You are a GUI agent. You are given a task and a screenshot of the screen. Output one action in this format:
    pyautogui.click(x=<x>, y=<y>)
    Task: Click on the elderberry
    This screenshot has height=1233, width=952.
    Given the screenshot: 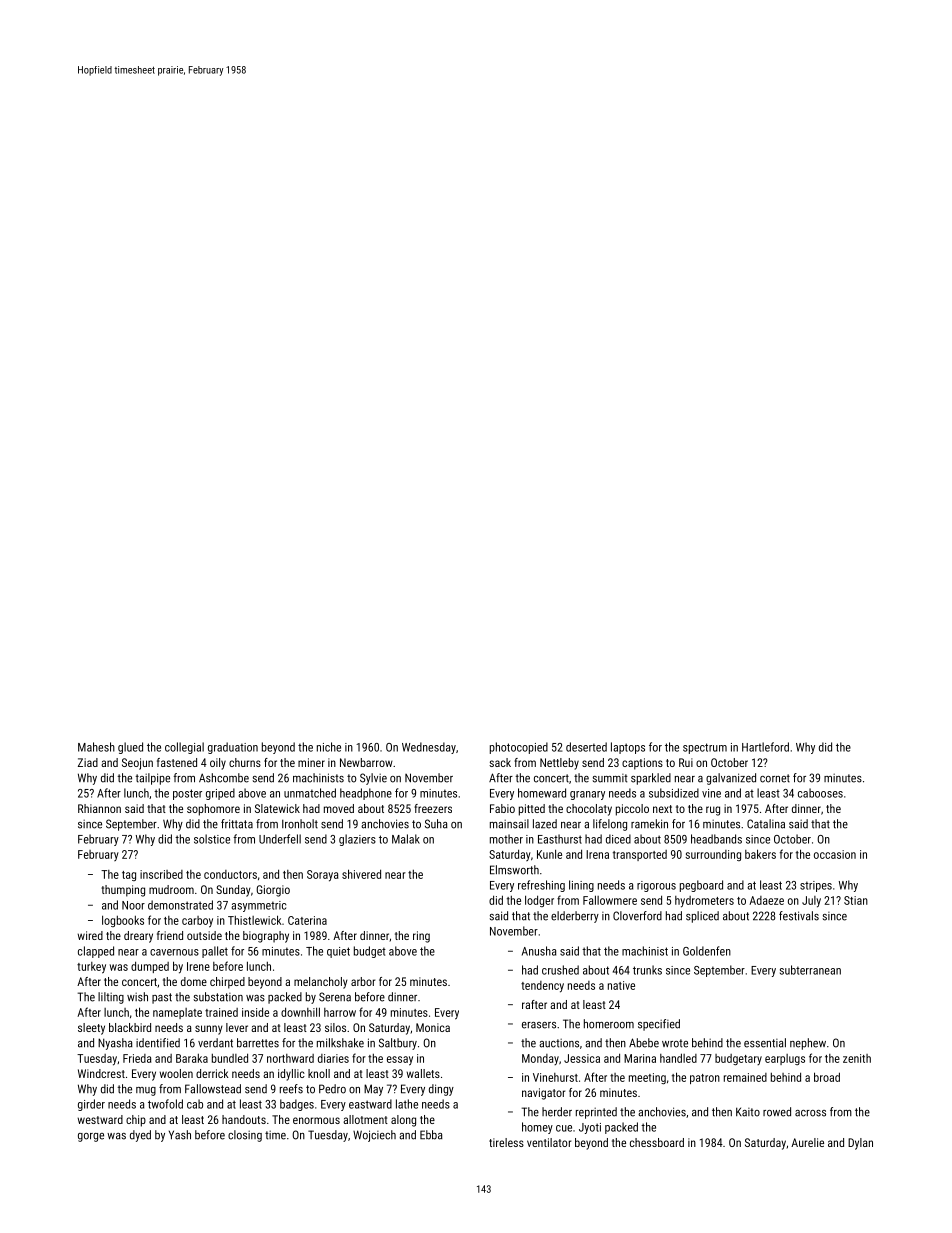 What is the action you would take?
    pyautogui.click(x=575, y=917)
